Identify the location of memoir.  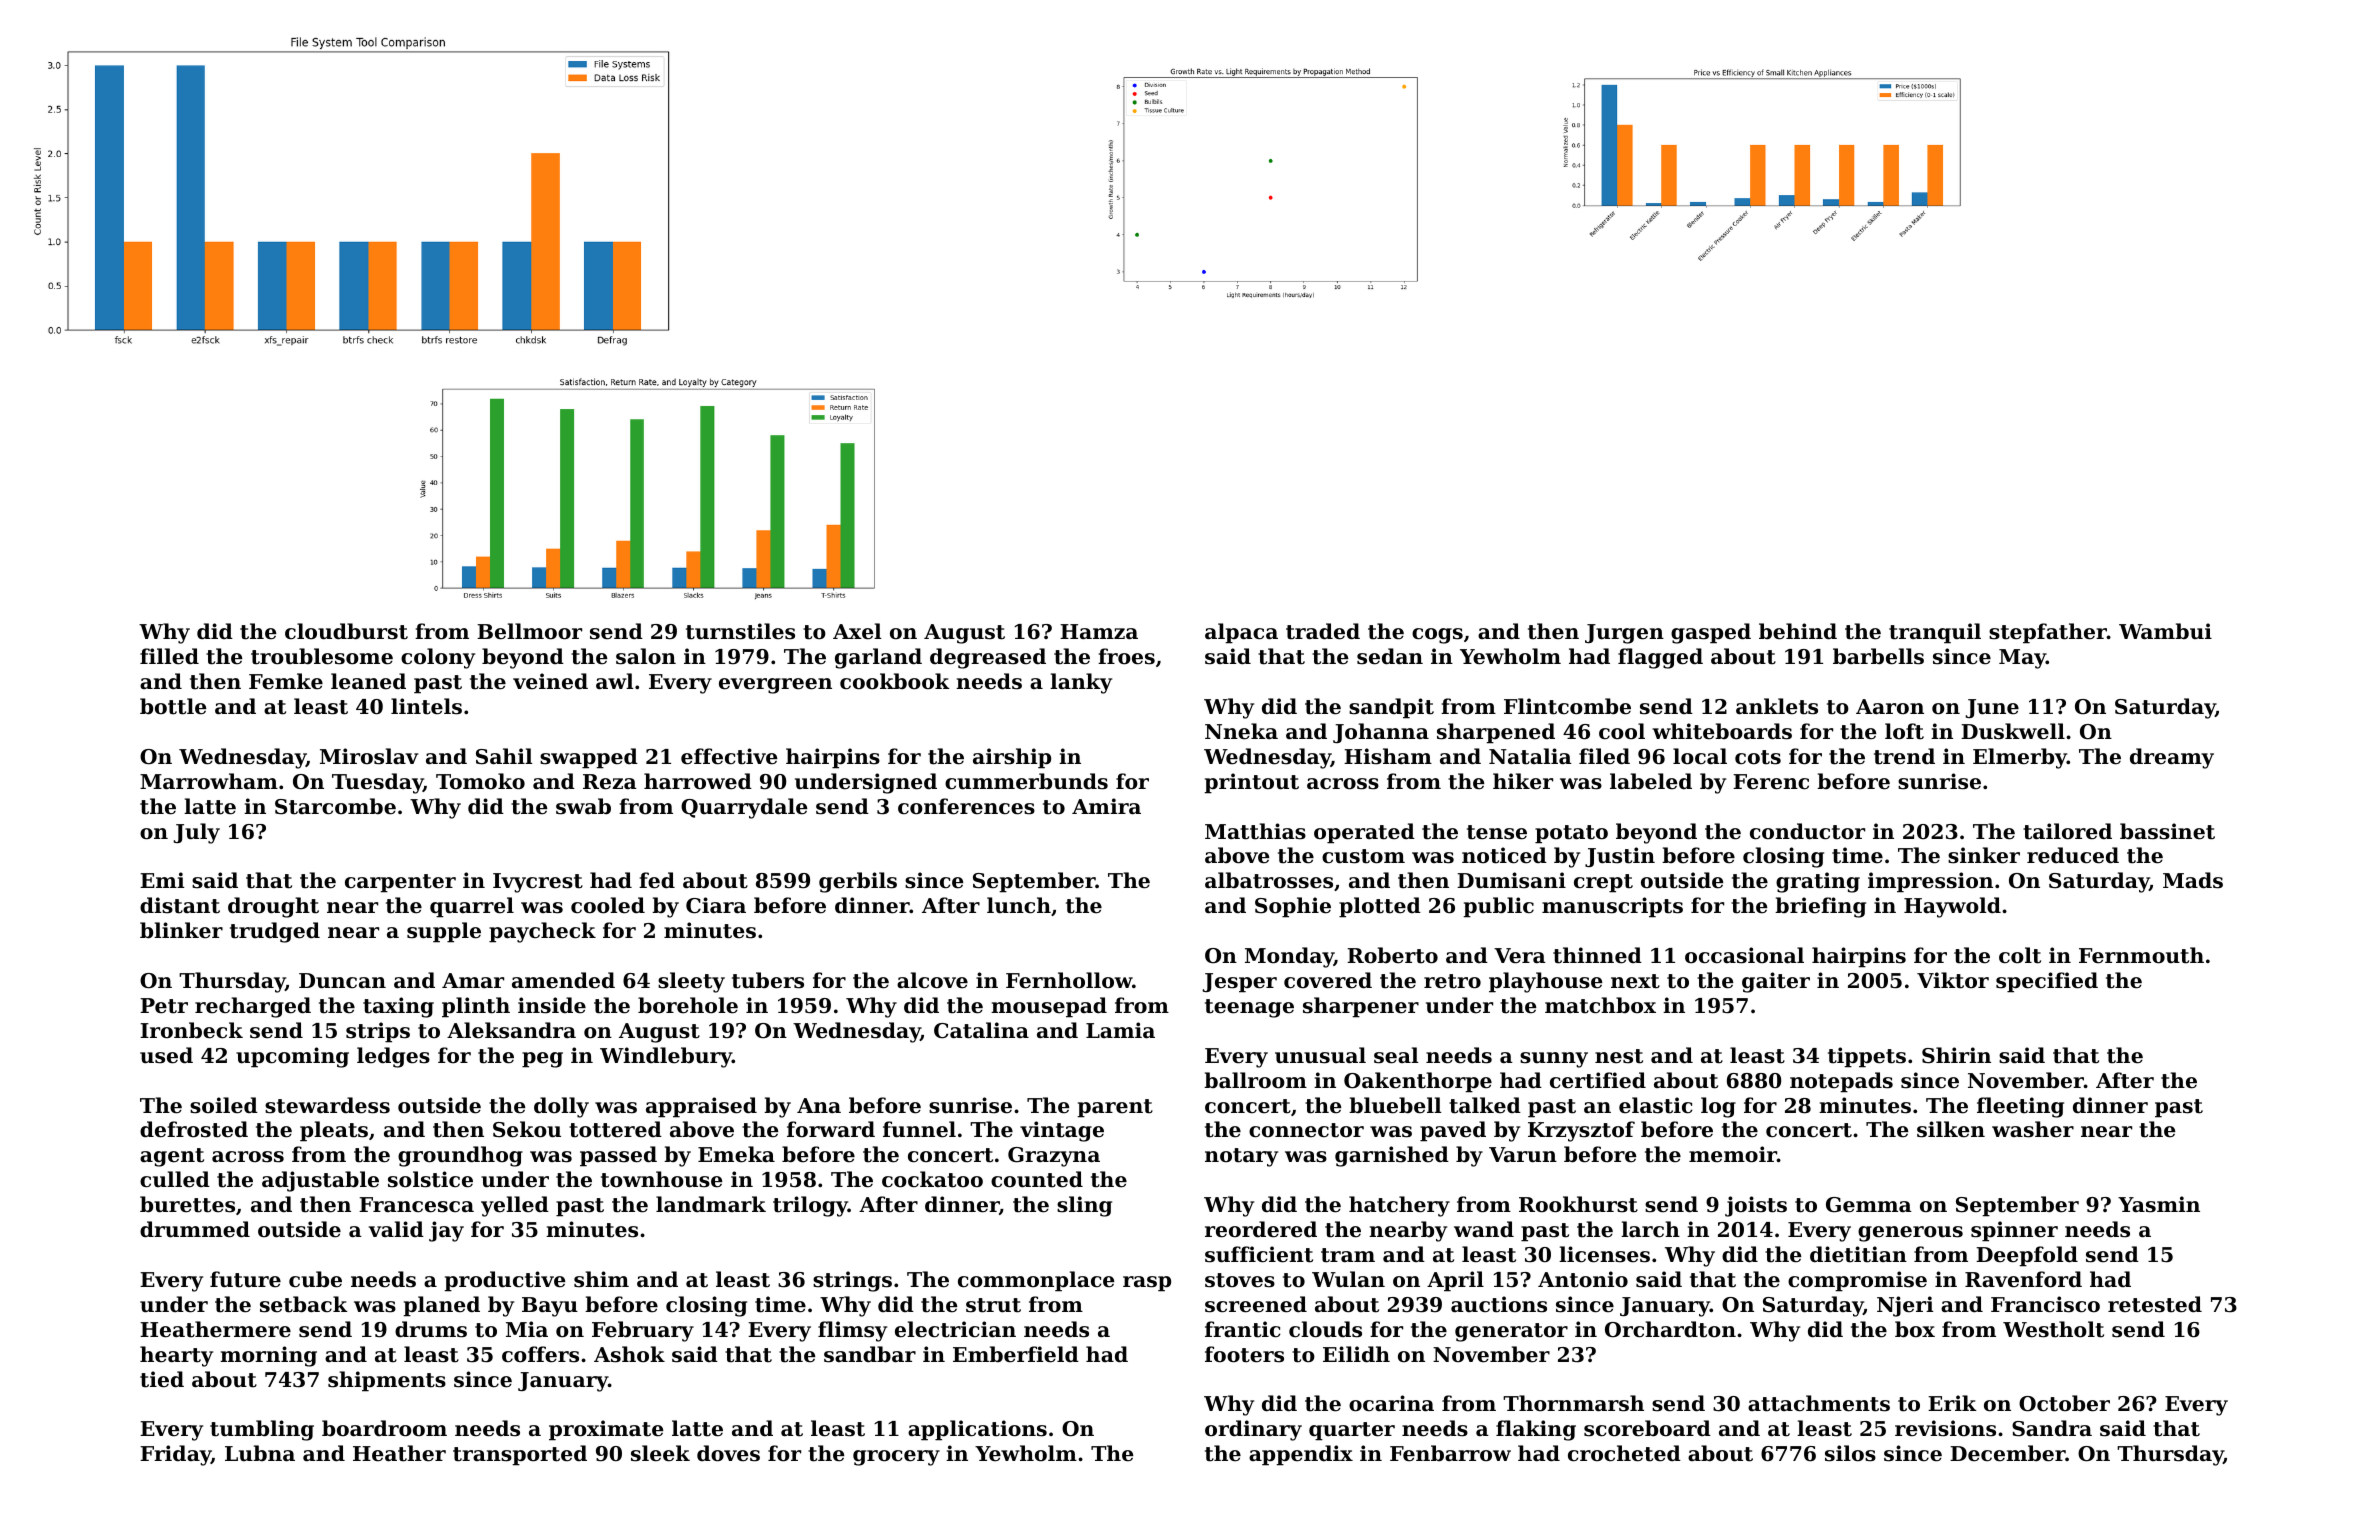
(1733, 1154).
